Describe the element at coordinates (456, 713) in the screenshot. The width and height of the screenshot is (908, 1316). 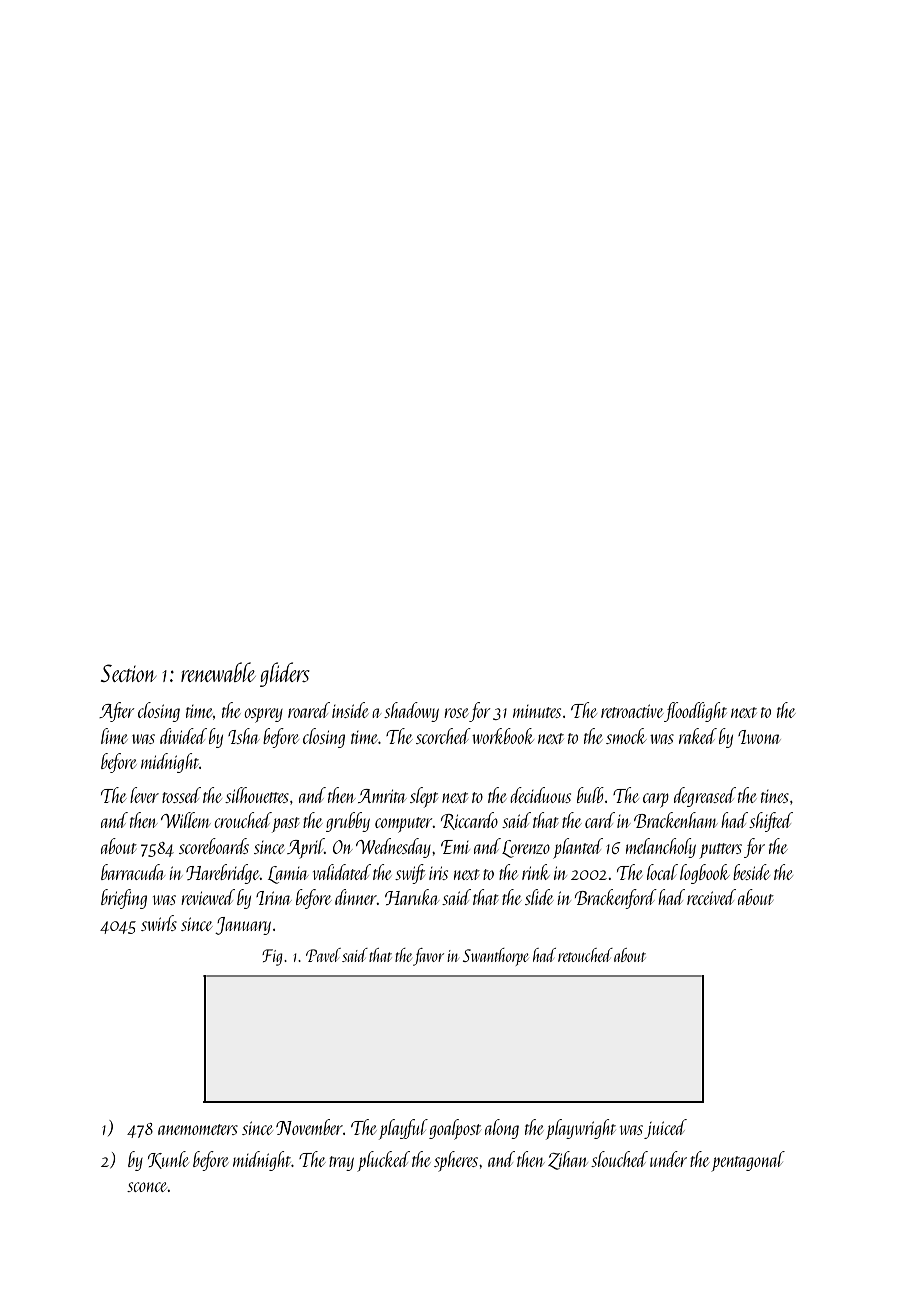
I see `rose` at that location.
